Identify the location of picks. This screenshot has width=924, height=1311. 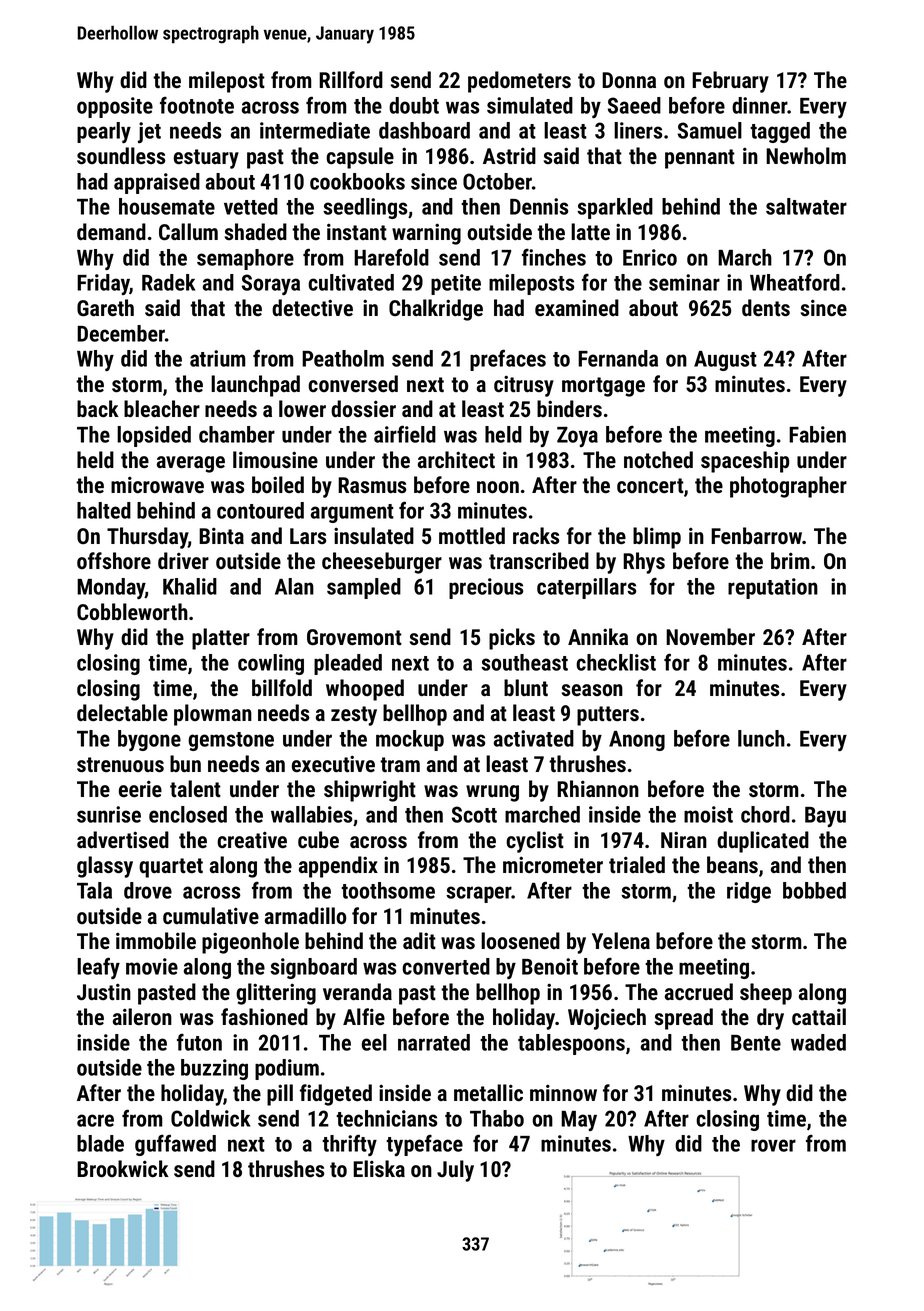
(512, 639).
